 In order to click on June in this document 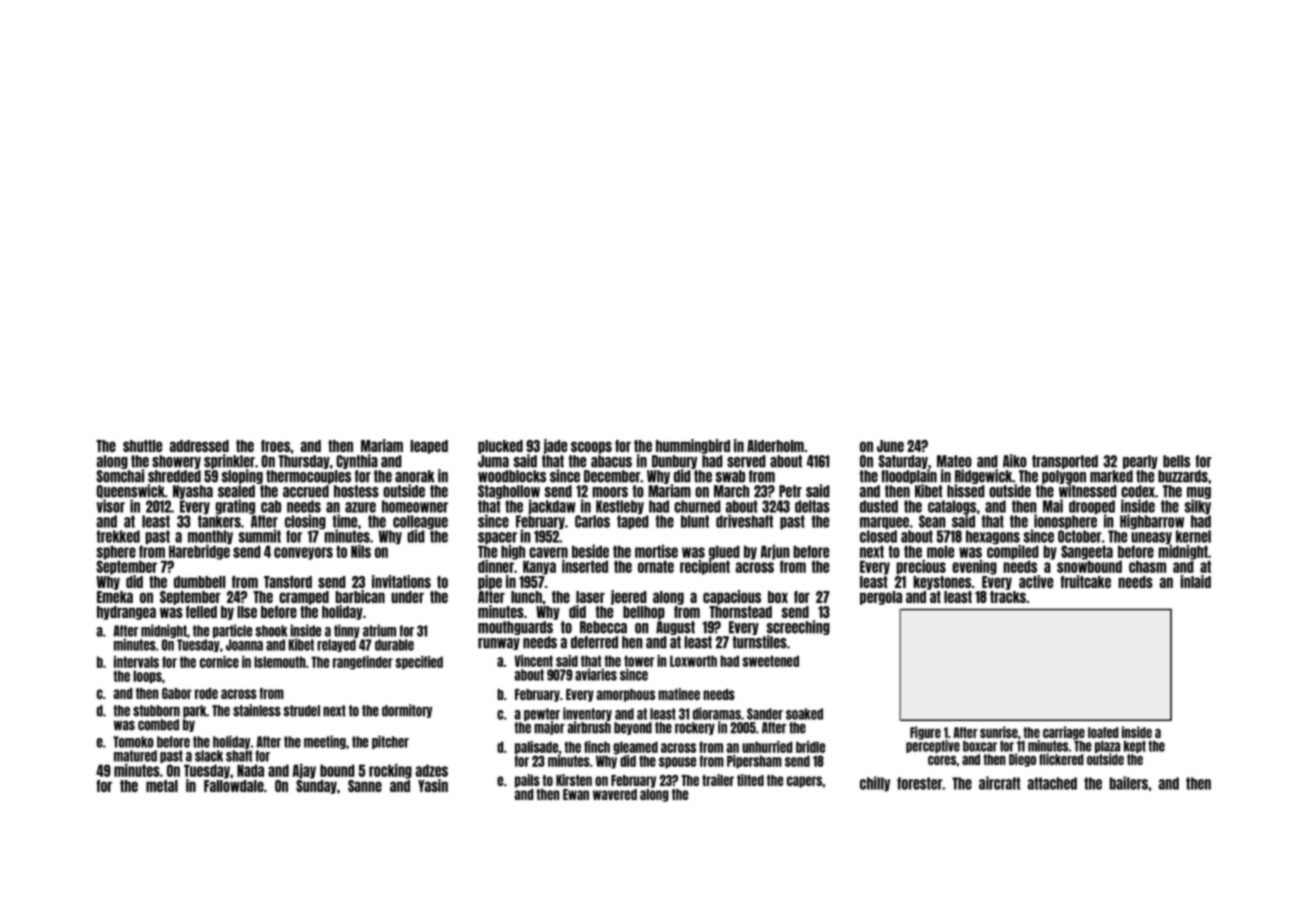, I will do `click(890, 446)`.
